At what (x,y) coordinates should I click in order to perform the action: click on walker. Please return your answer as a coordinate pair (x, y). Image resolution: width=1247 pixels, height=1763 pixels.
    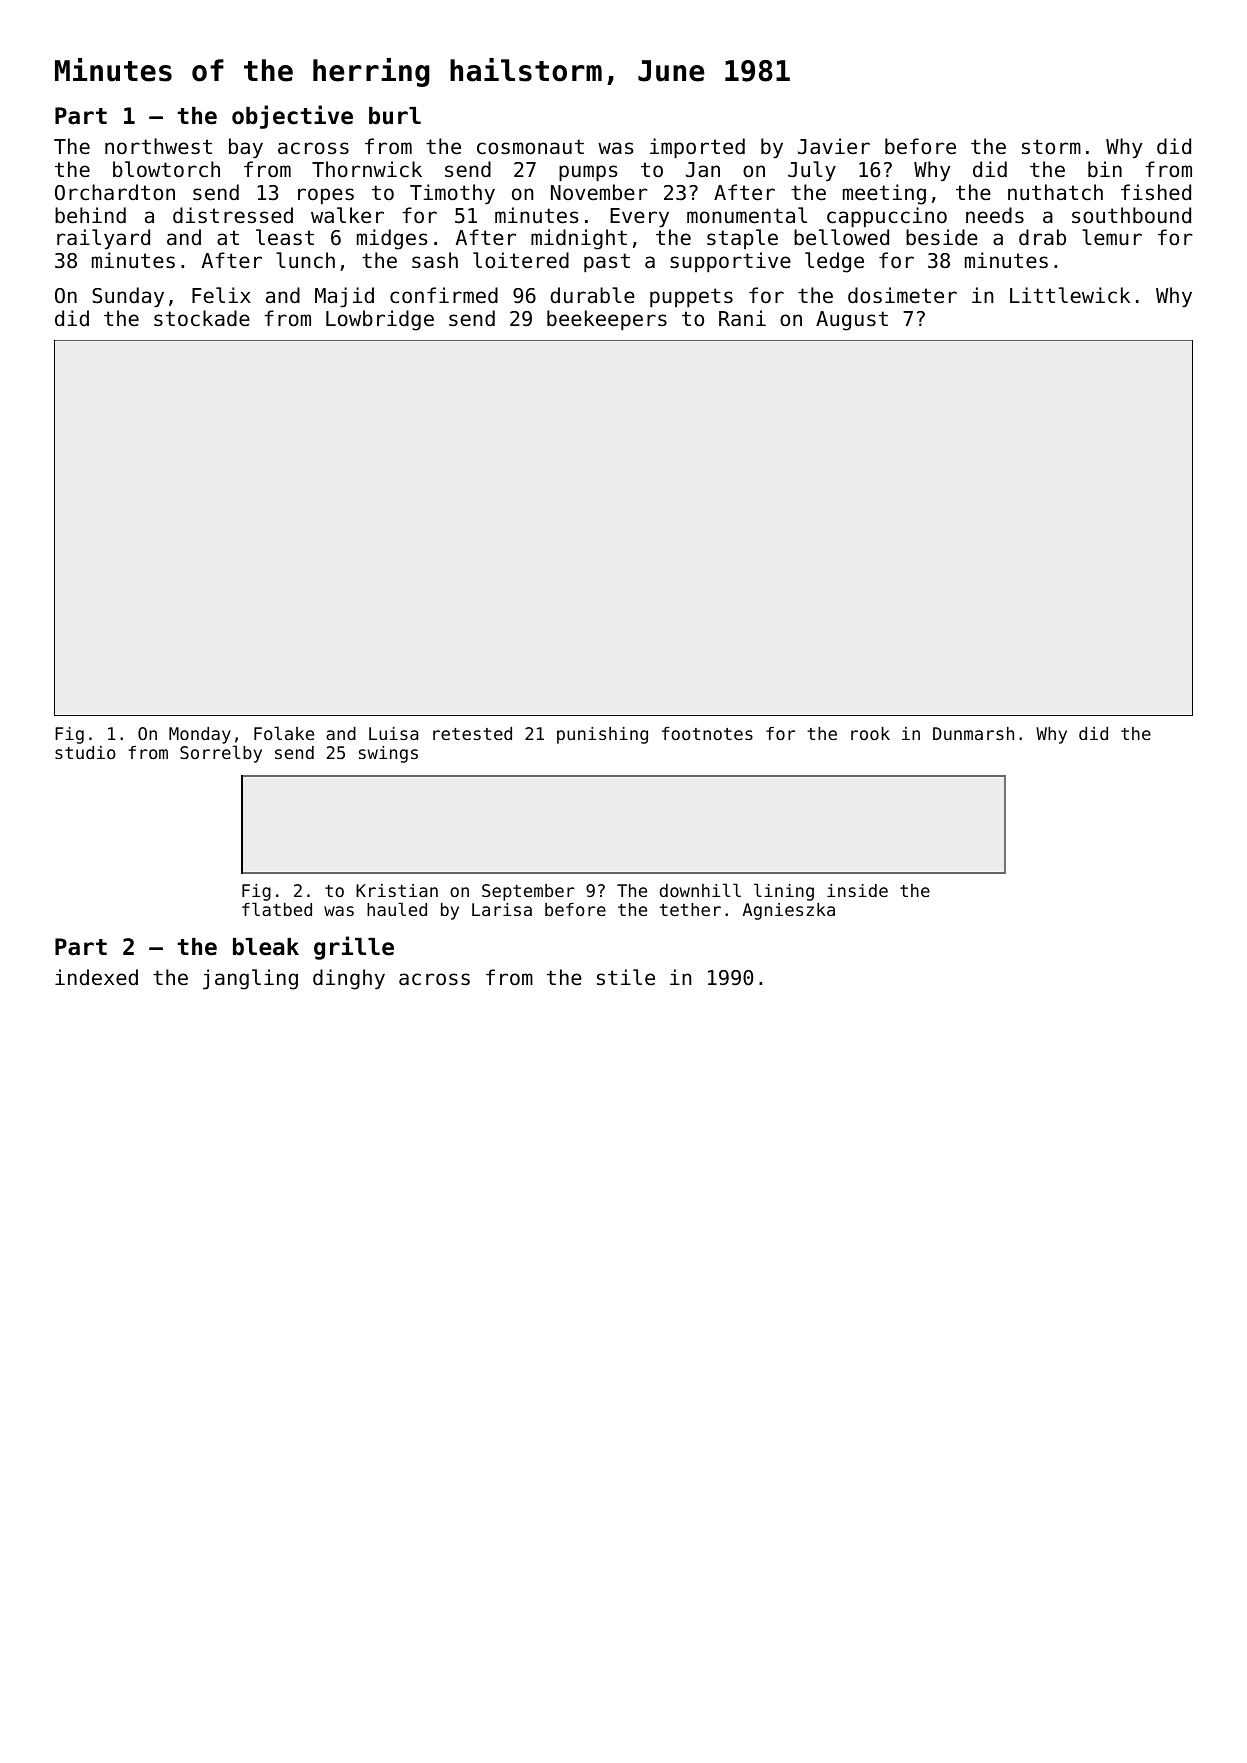
    Looking at the image, I should click on (347, 215).
